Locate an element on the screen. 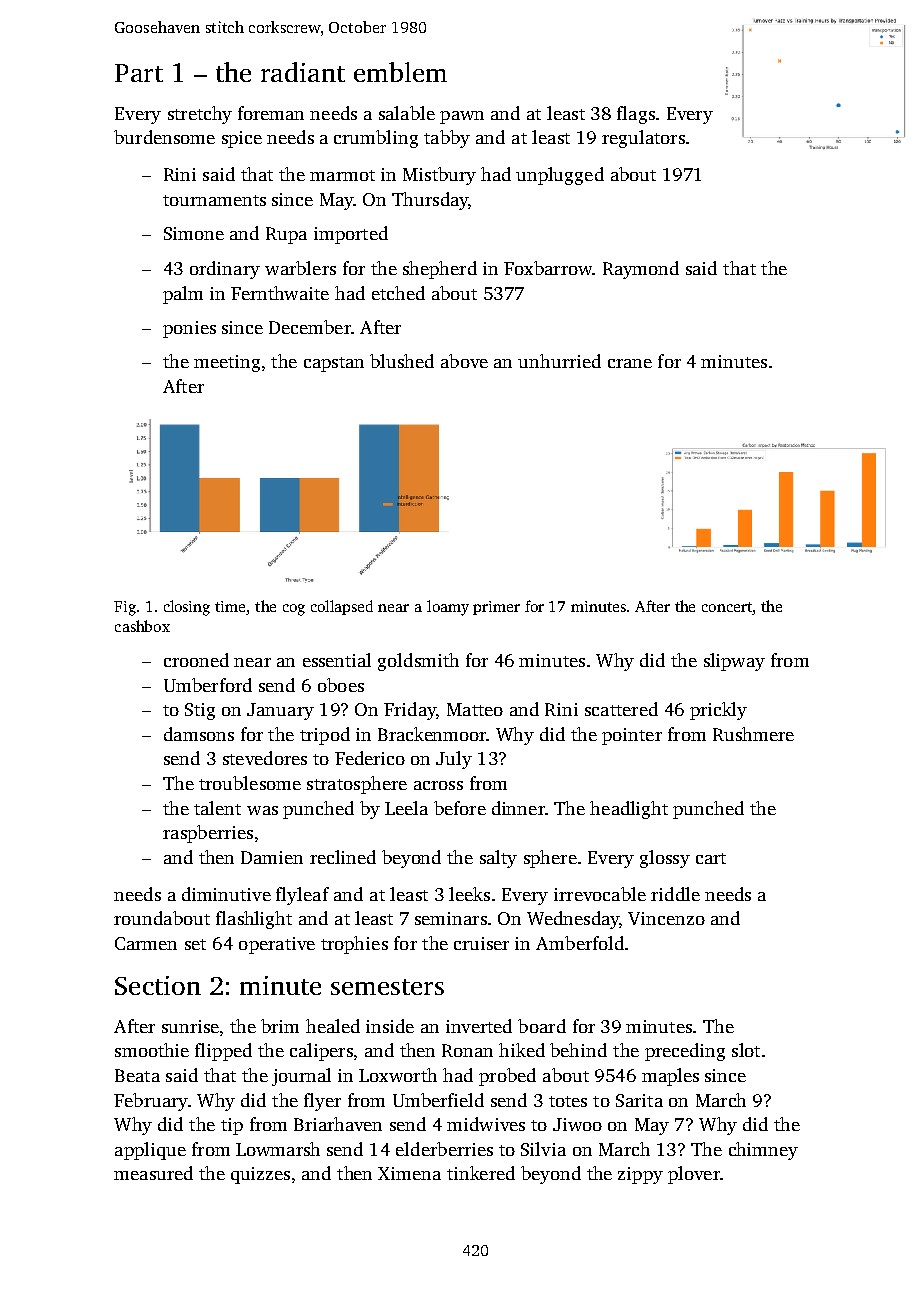 The width and height of the screenshot is (924, 1308). tinkered is located at coordinates (481, 1173).
